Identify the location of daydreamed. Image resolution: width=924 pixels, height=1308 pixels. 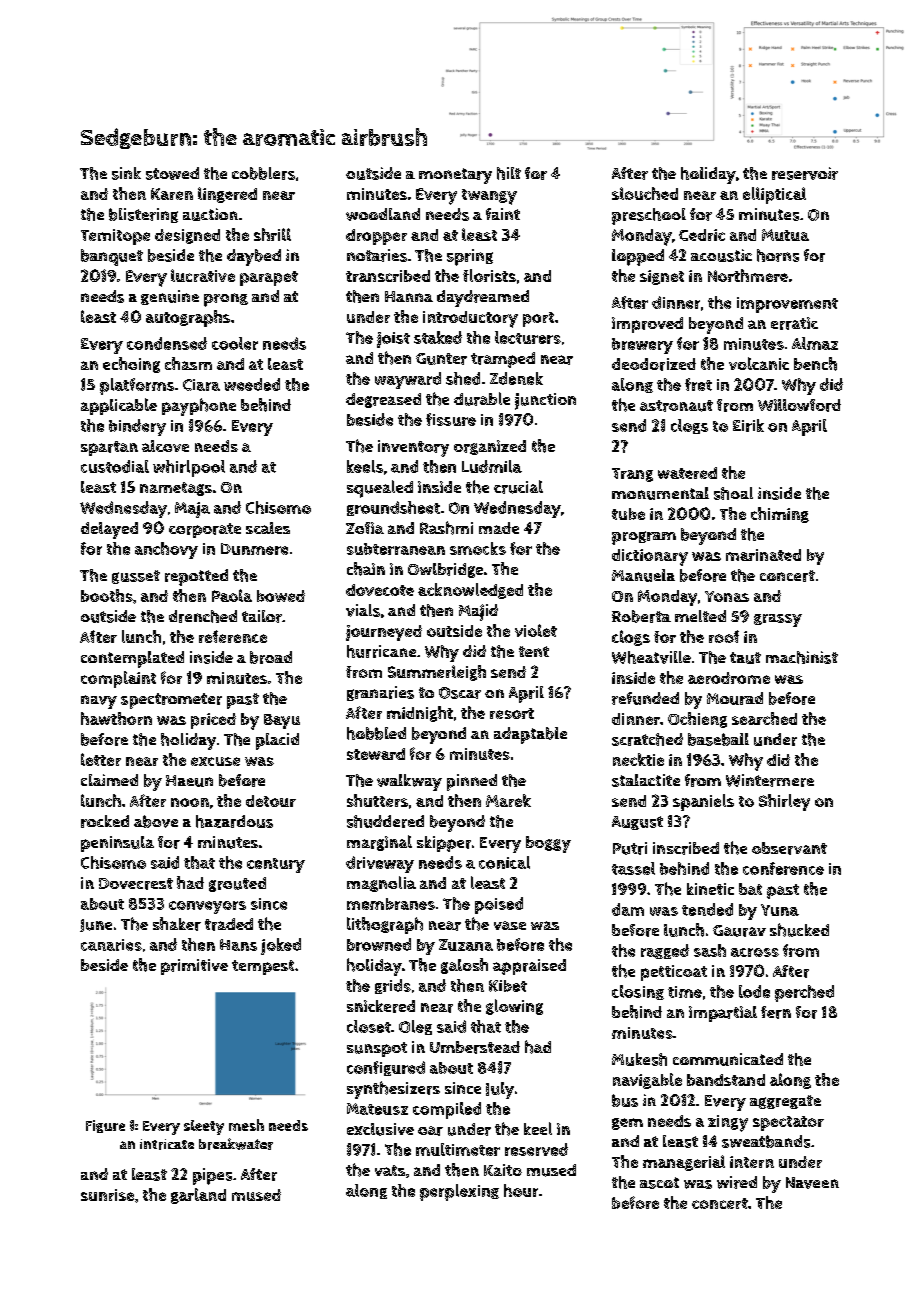
(483, 298).
